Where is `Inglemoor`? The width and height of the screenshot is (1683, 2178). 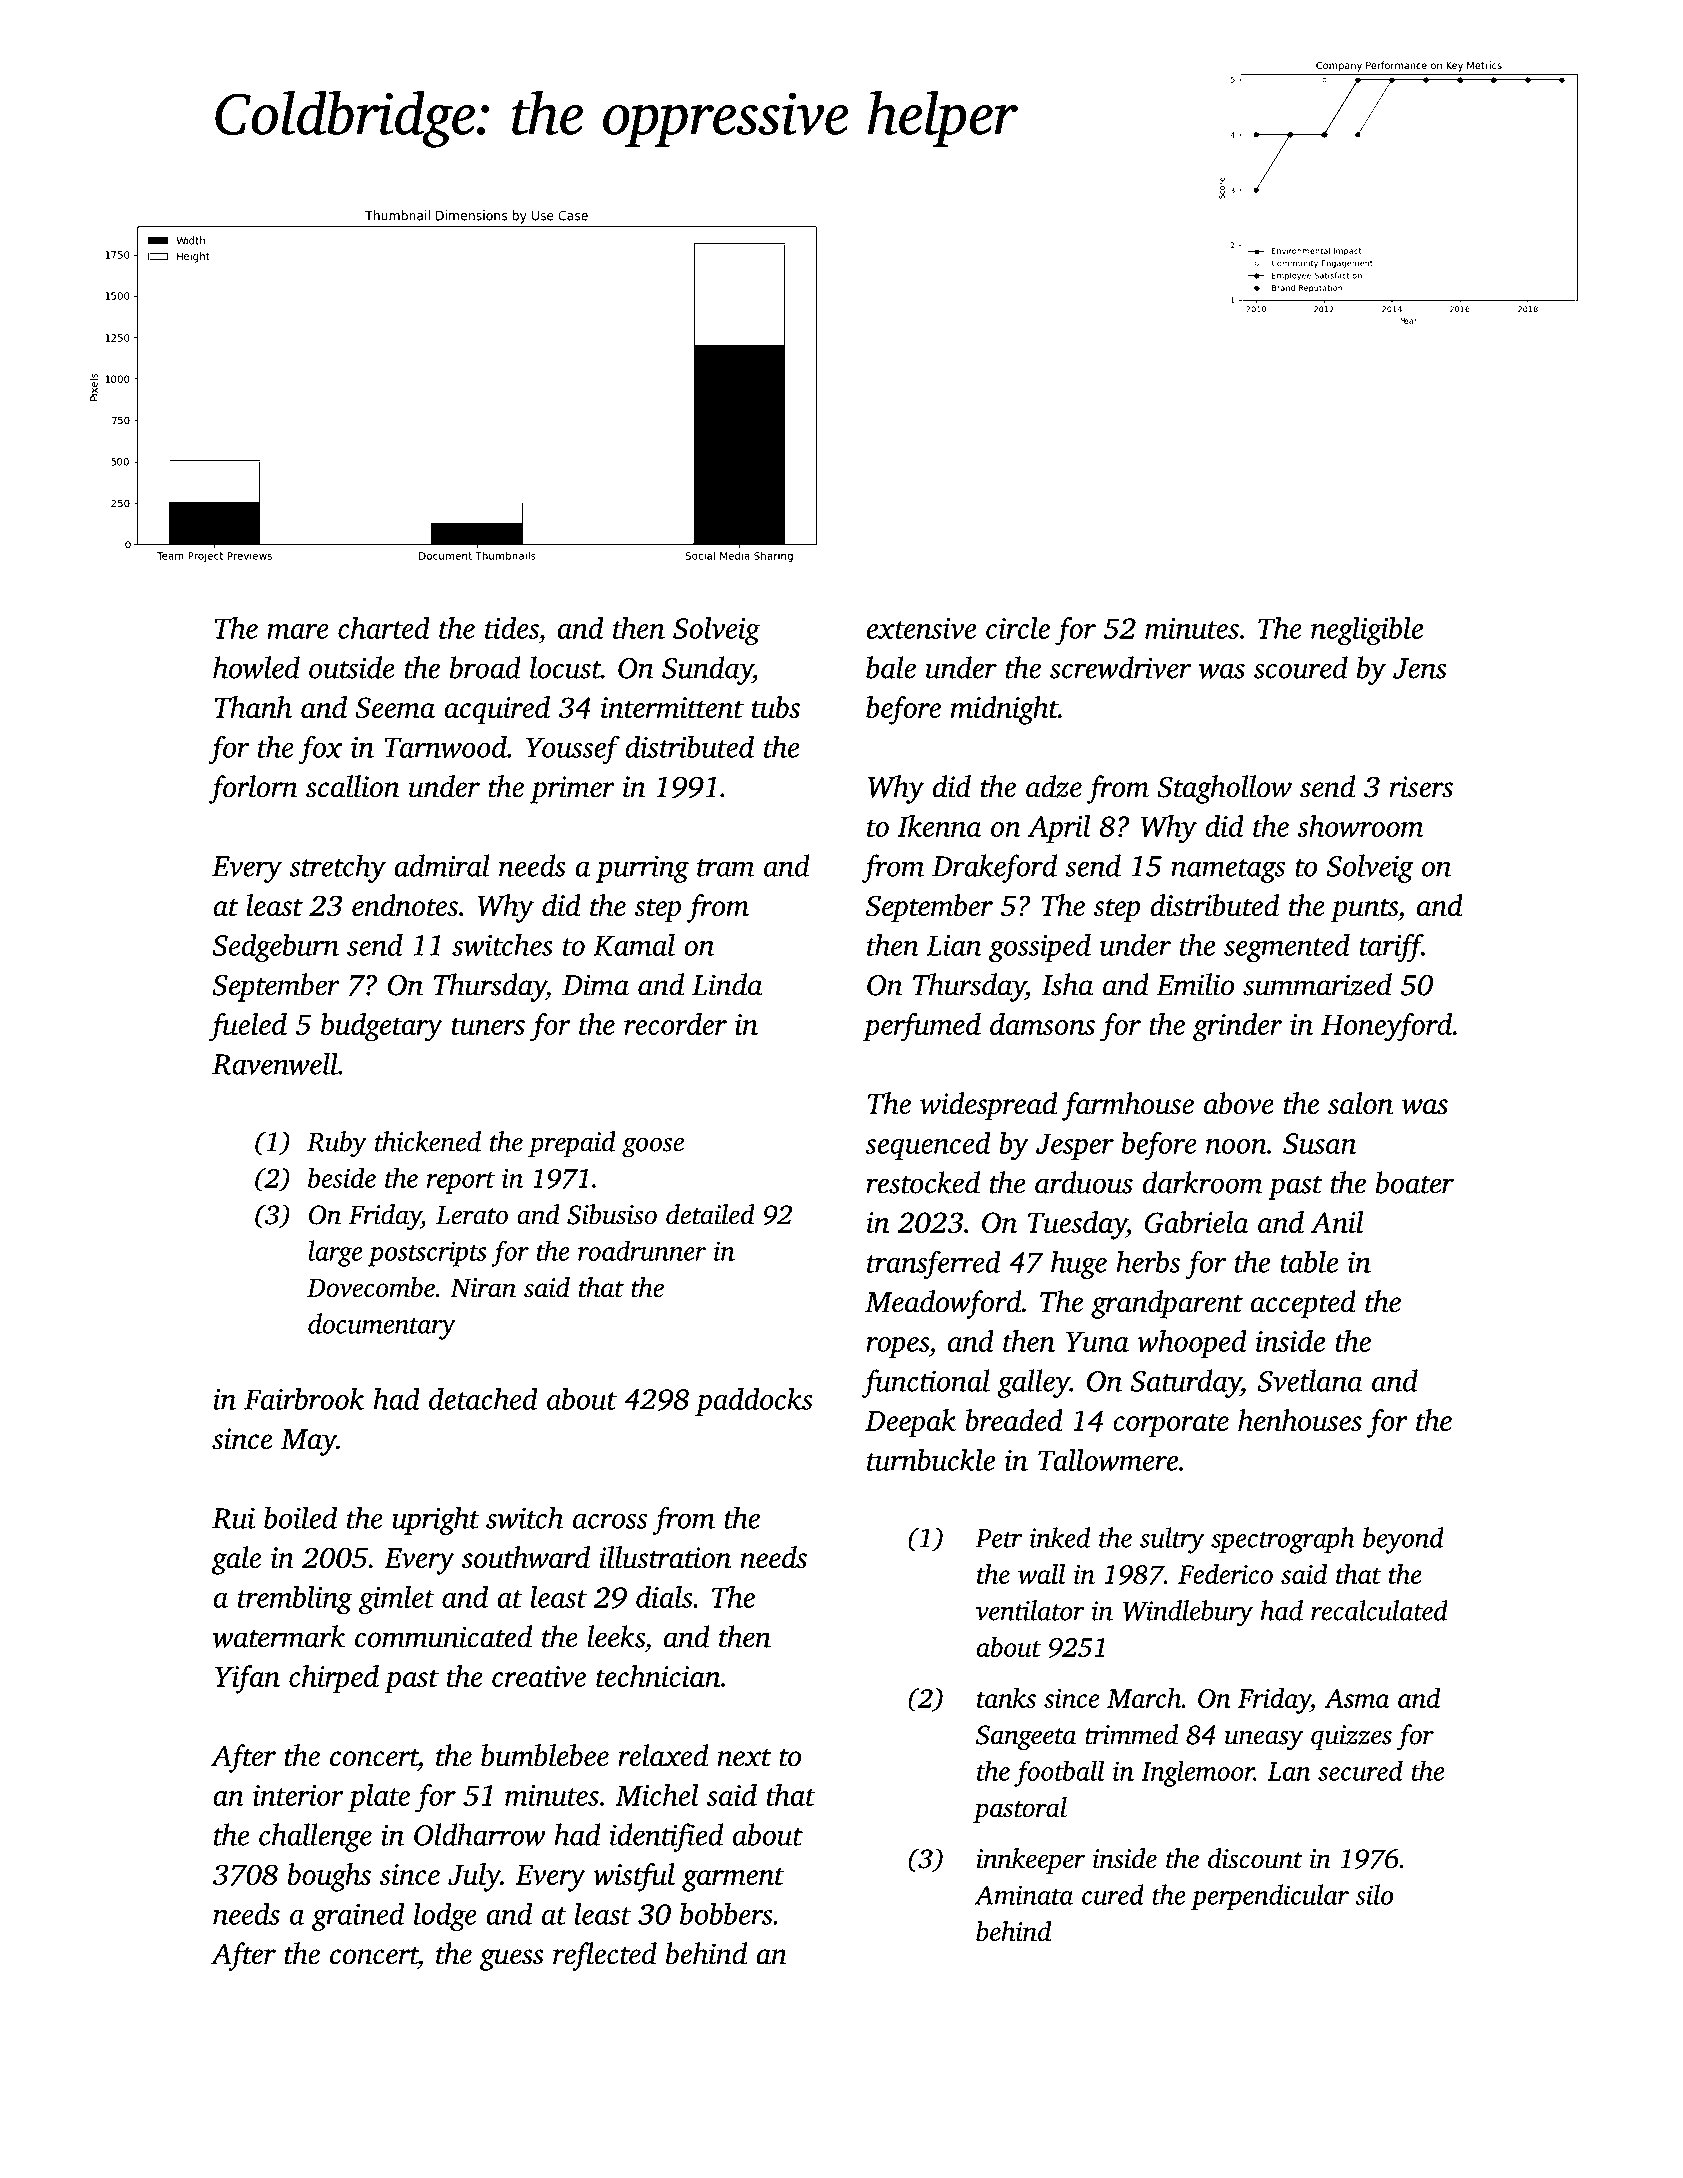
Inglemoor is located at coordinates (1197, 1773).
